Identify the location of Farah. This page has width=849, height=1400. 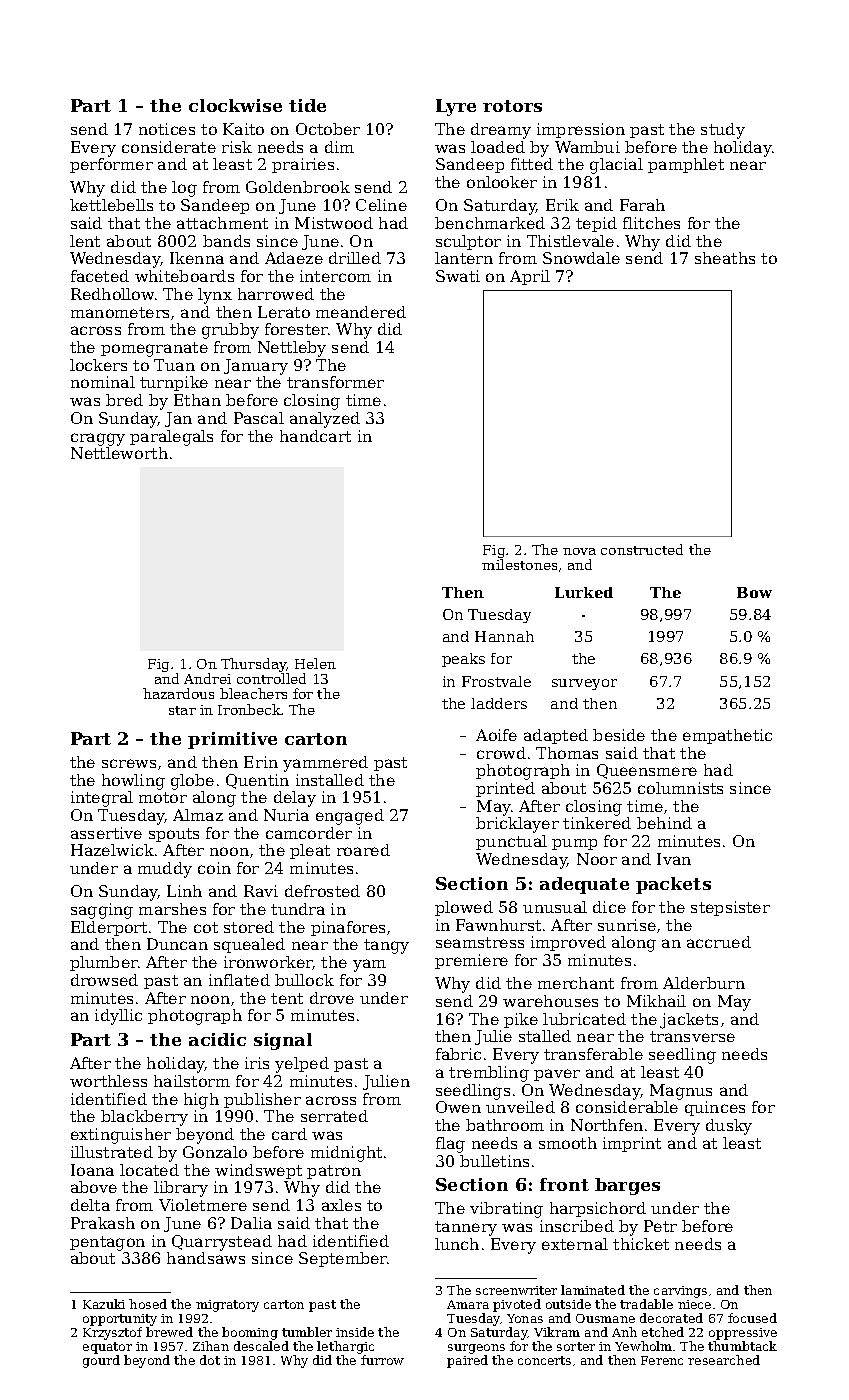
(642, 205).
